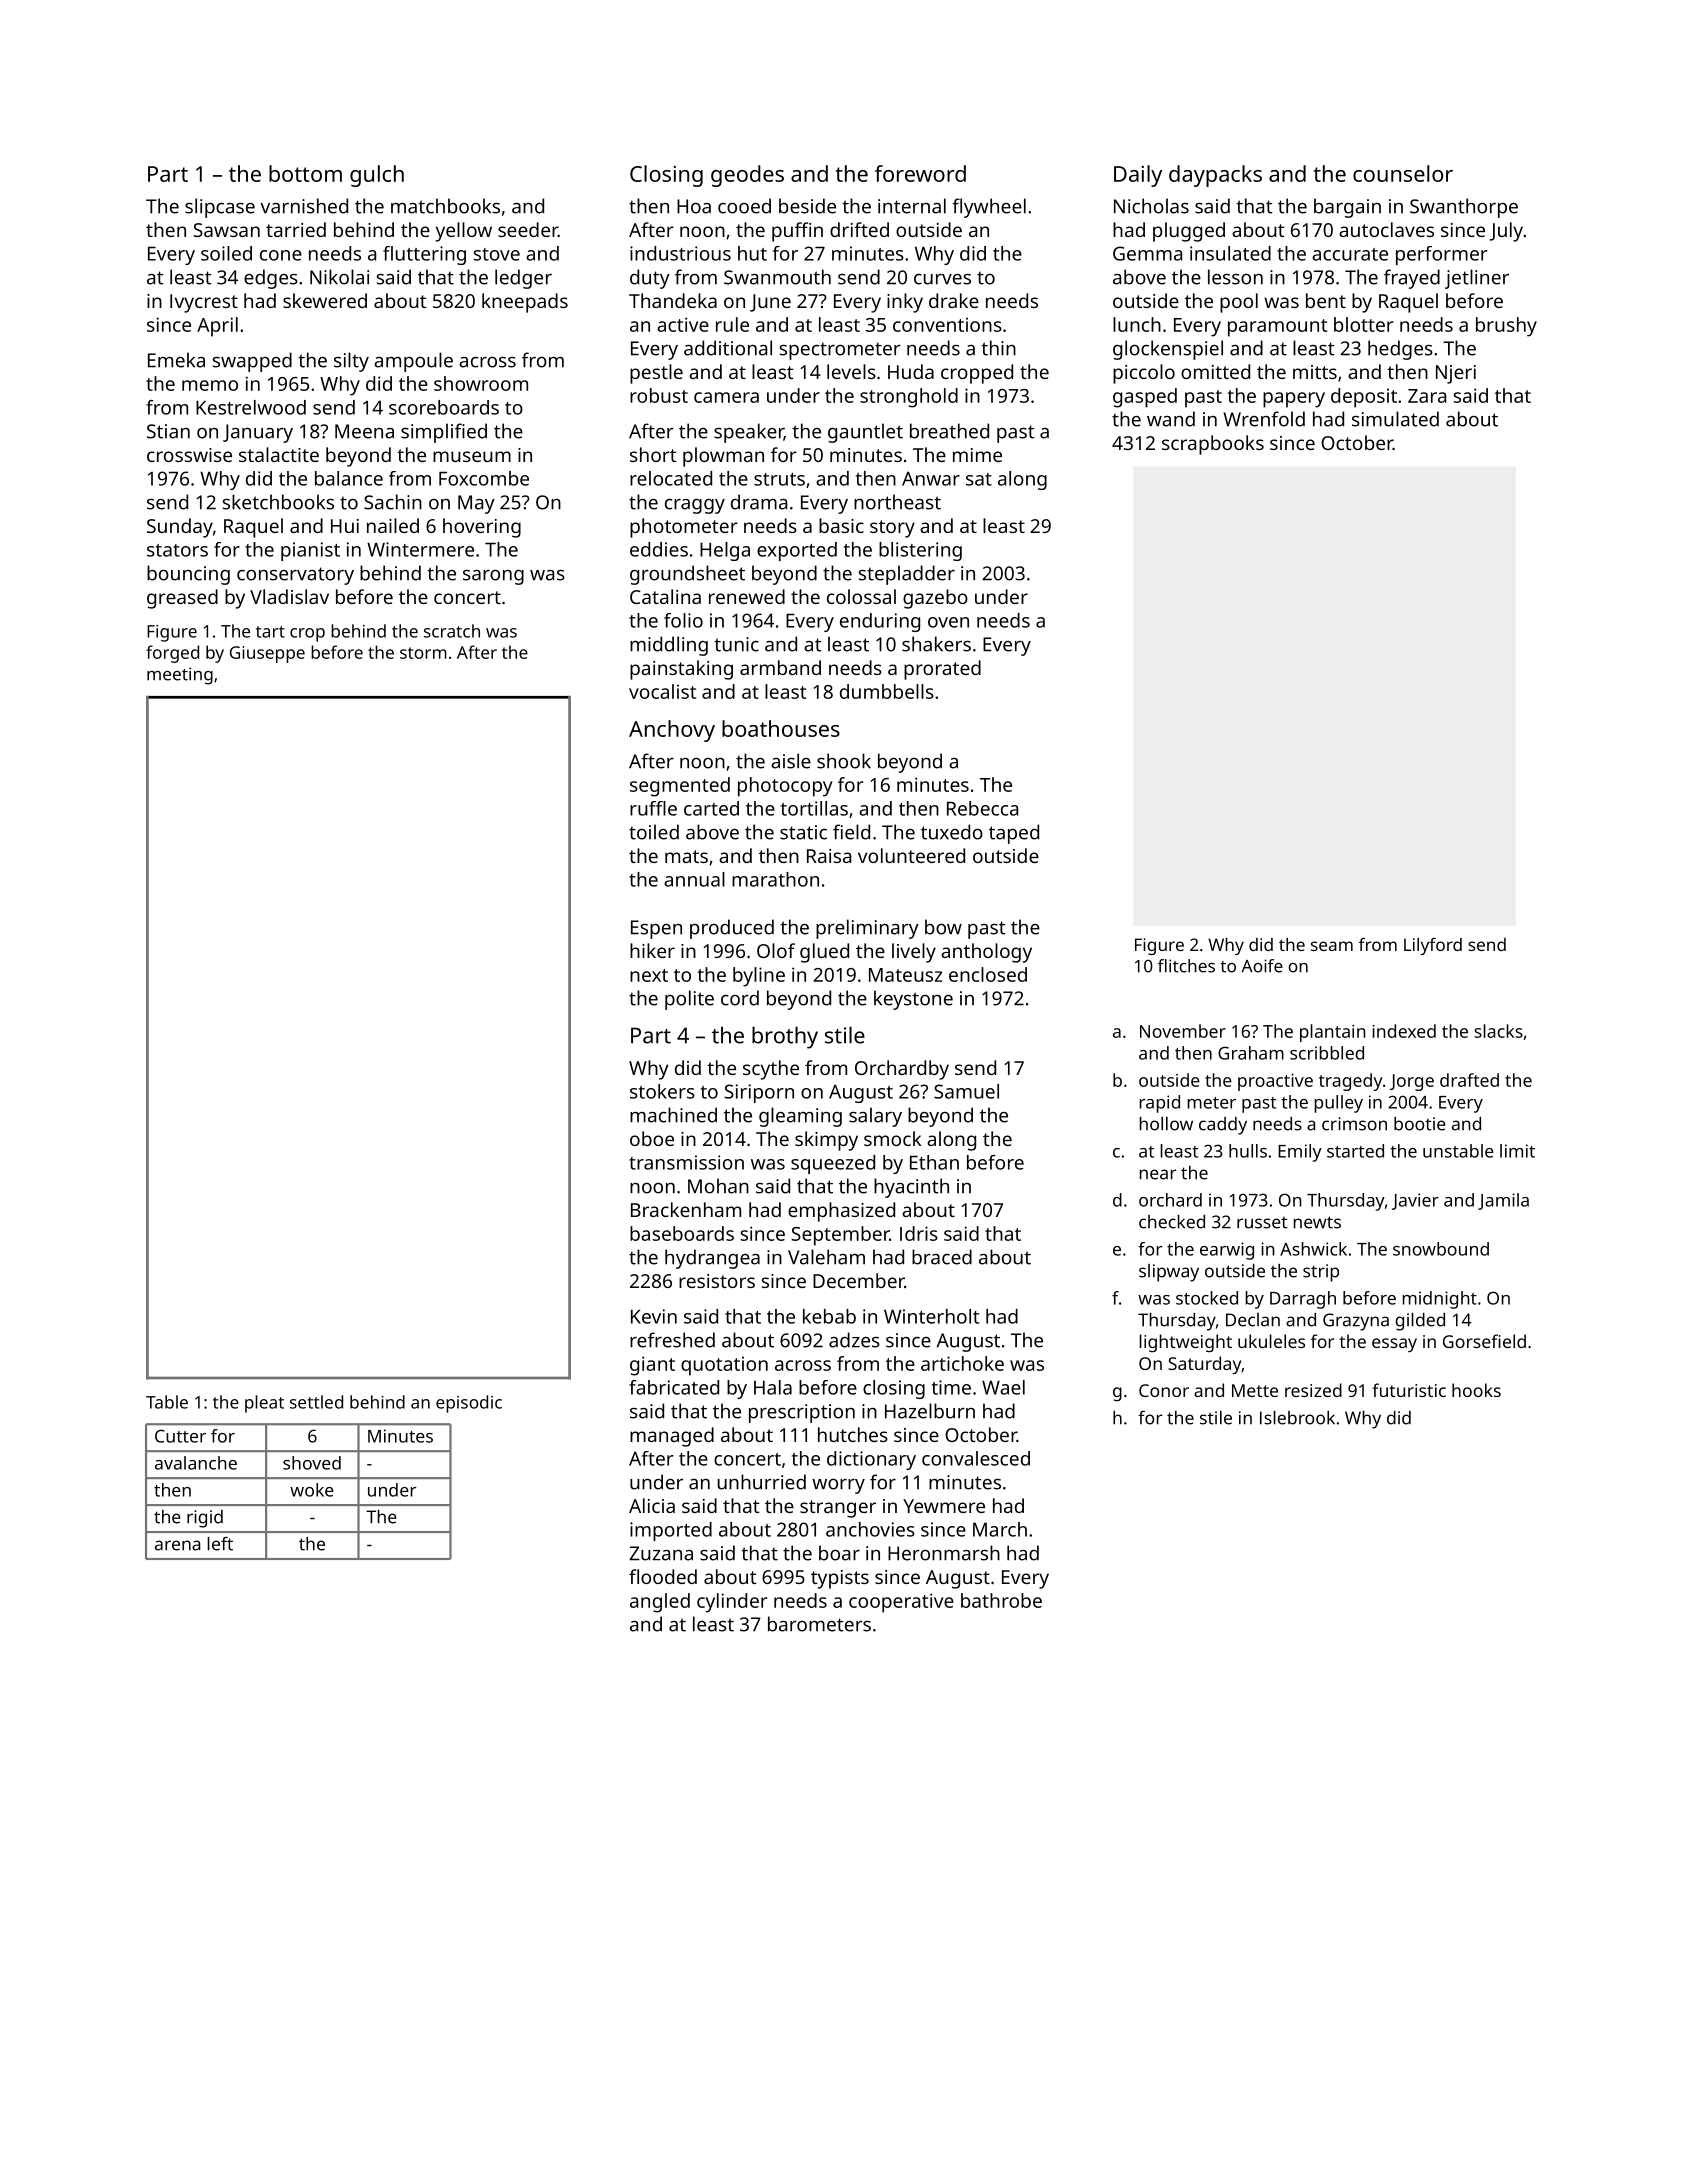 This screenshot has height=2178, width=1683. Describe the element at coordinates (180, 676) in the screenshot. I see `meeting` at that location.
